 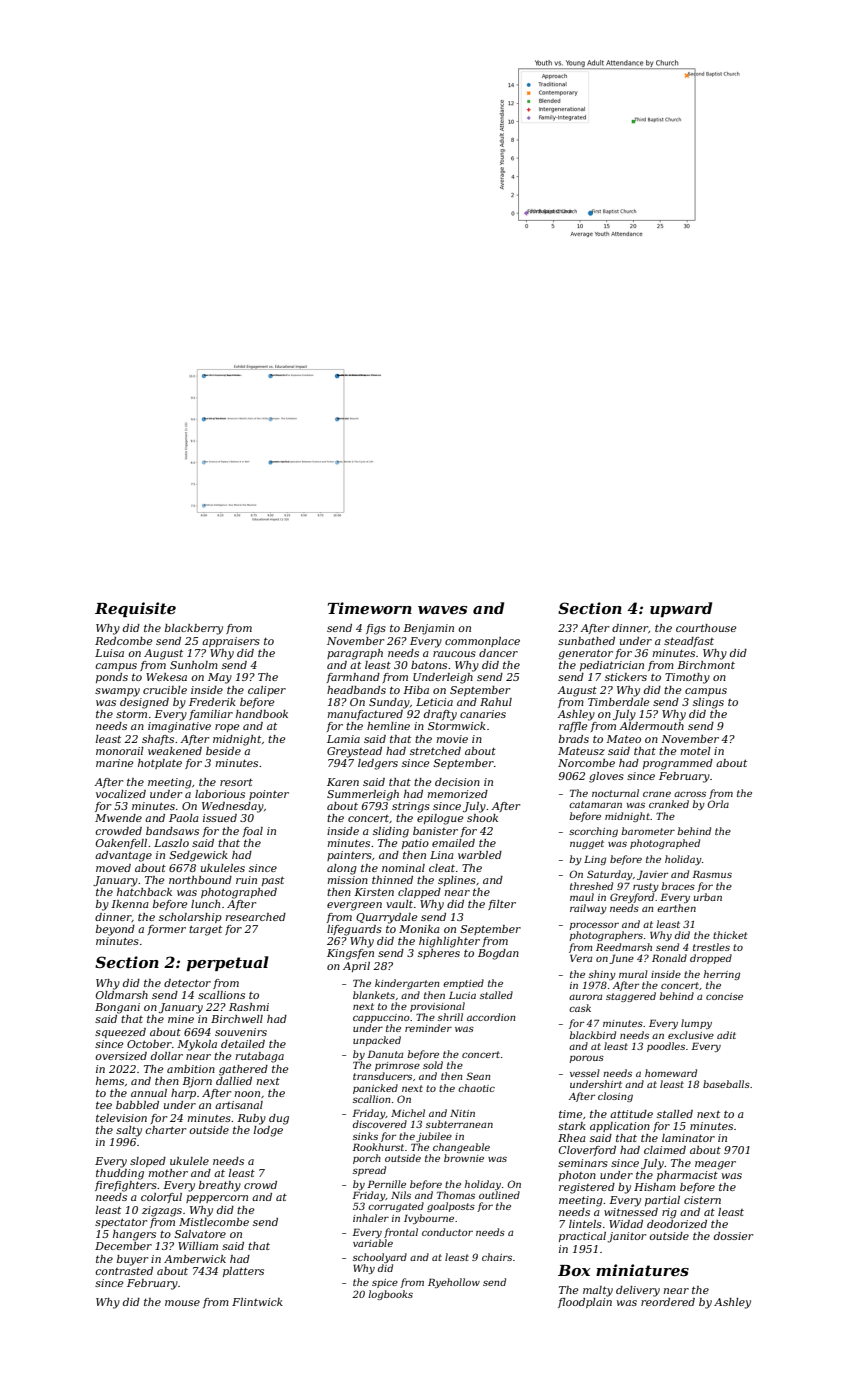 What do you see at coordinates (712, 874) in the image?
I see `Rasmus` at bounding box center [712, 874].
